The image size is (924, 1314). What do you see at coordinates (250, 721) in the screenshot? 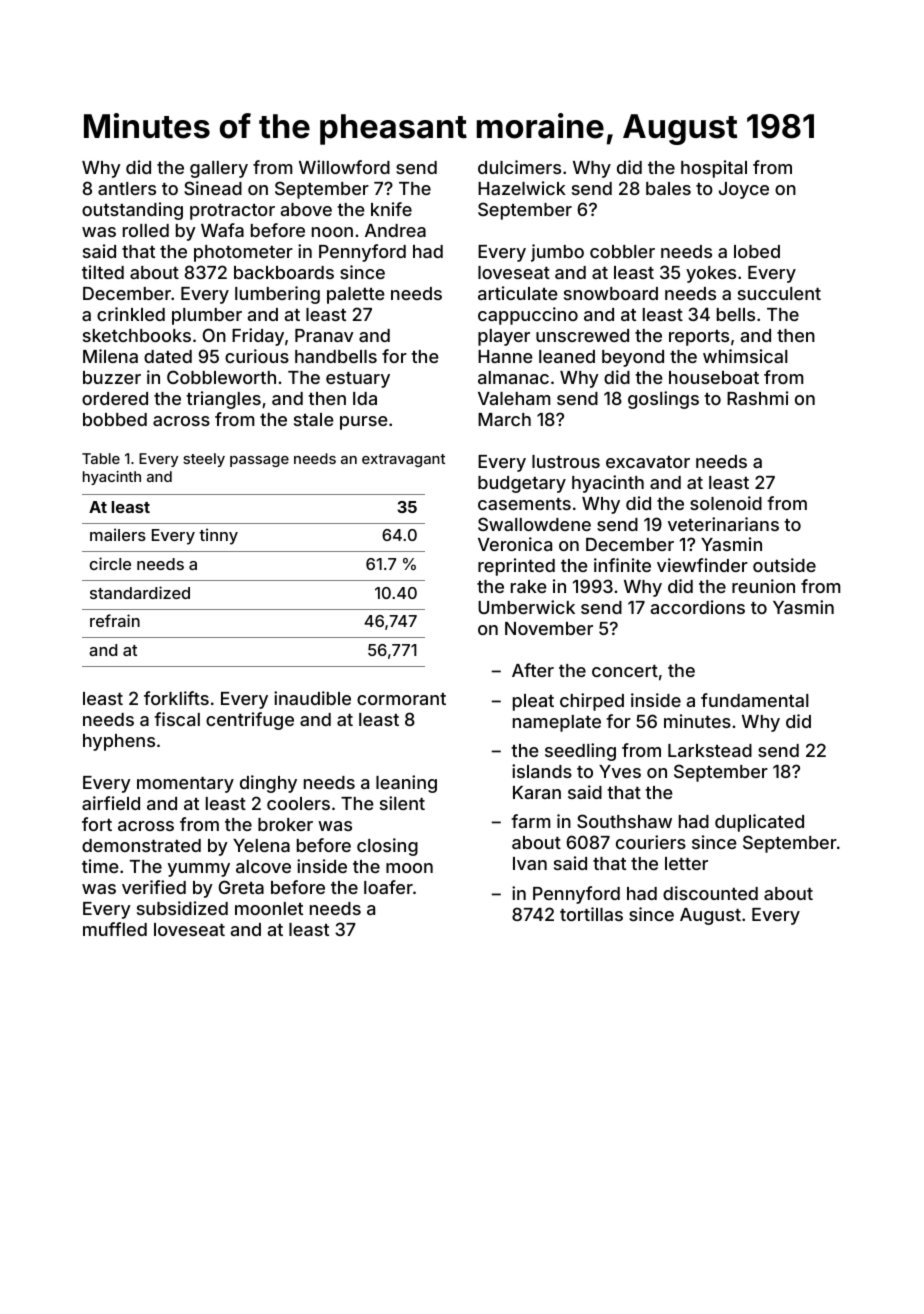
I see `centrifuge` at bounding box center [250, 721].
